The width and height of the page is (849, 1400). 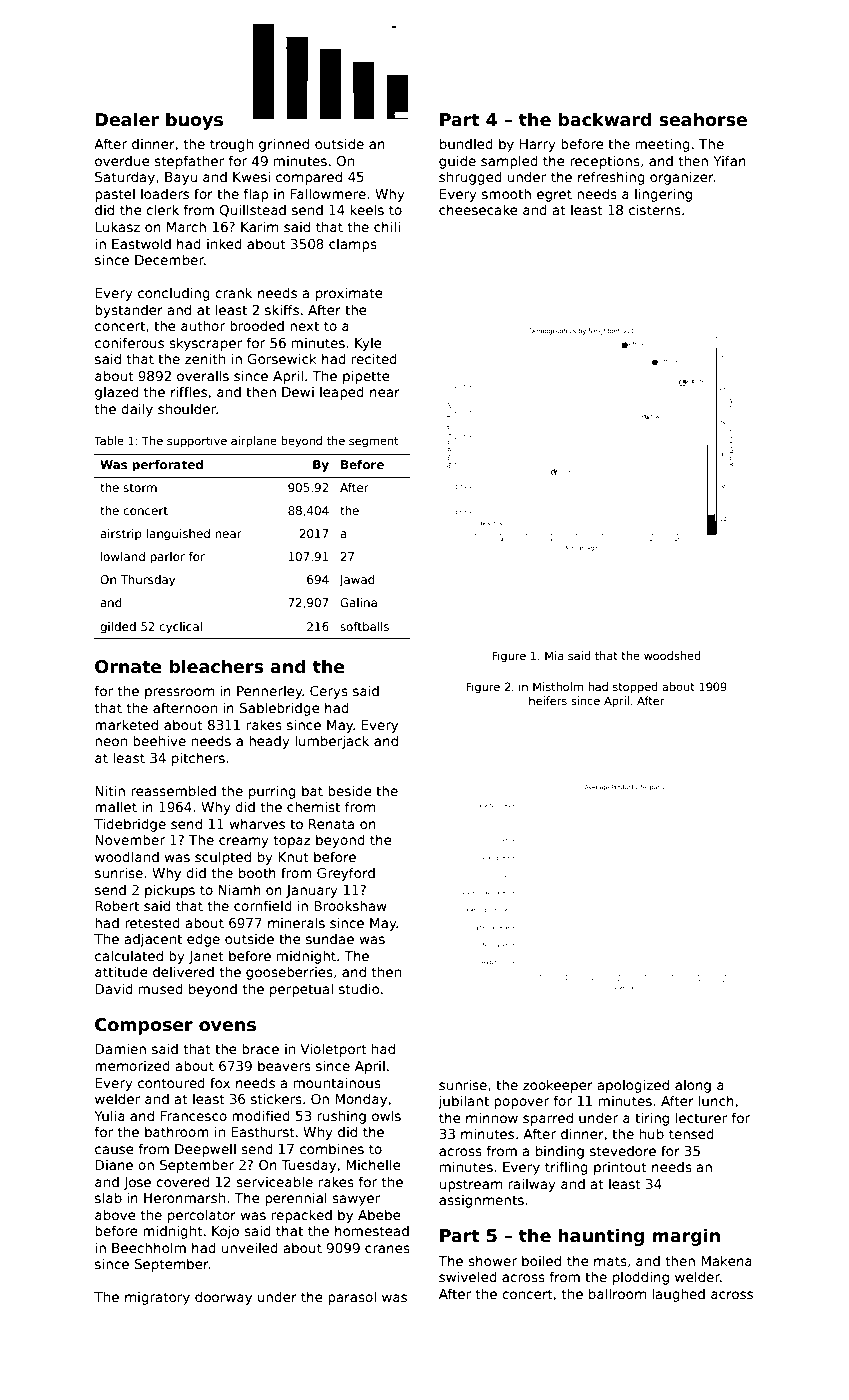 What do you see at coordinates (109, 1115) in the page?
I see `Yulia` at bounding box center [109, 1115].
